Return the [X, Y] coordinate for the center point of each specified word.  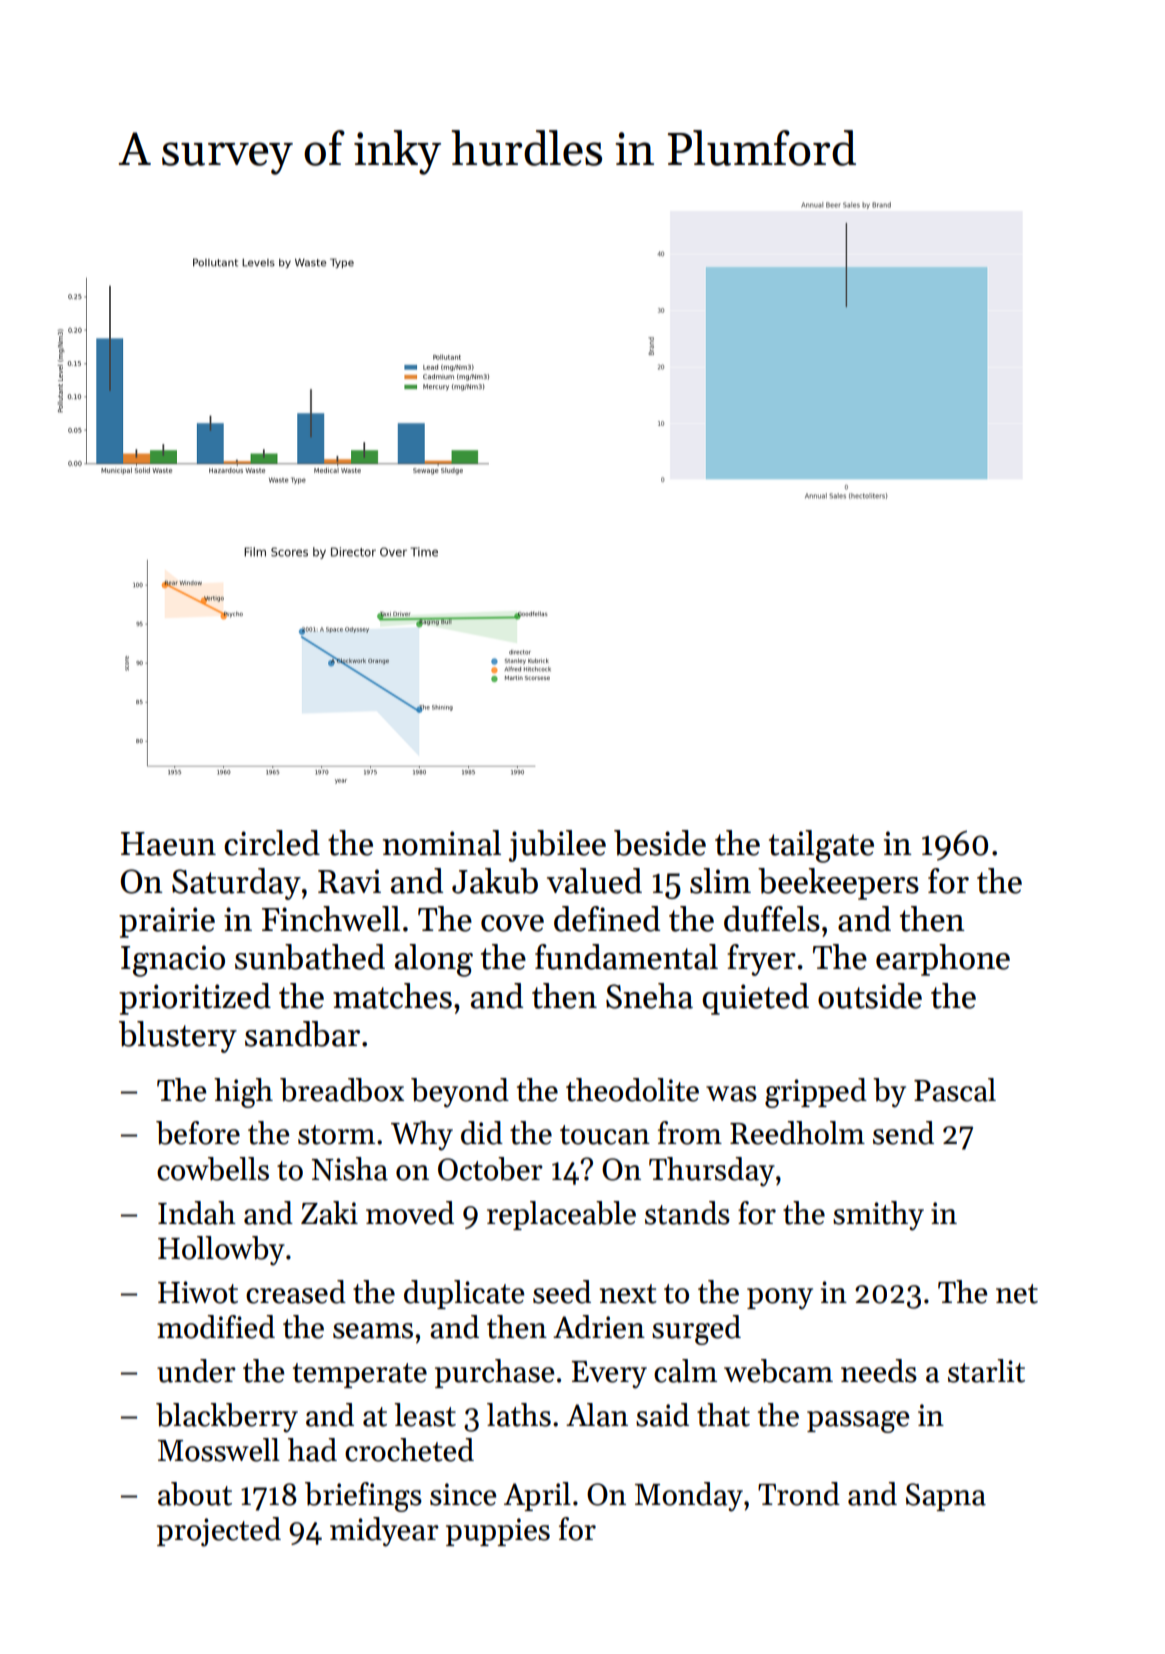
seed [562, 1292]
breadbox [342, 1090]
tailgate [821, 846]
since [463, 1494]
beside [660, 843]
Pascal [955, 1090]
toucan [605, 1135]
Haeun [168, 844]
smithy [878, 1216]
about [195, 1494]
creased [296, 1292]
